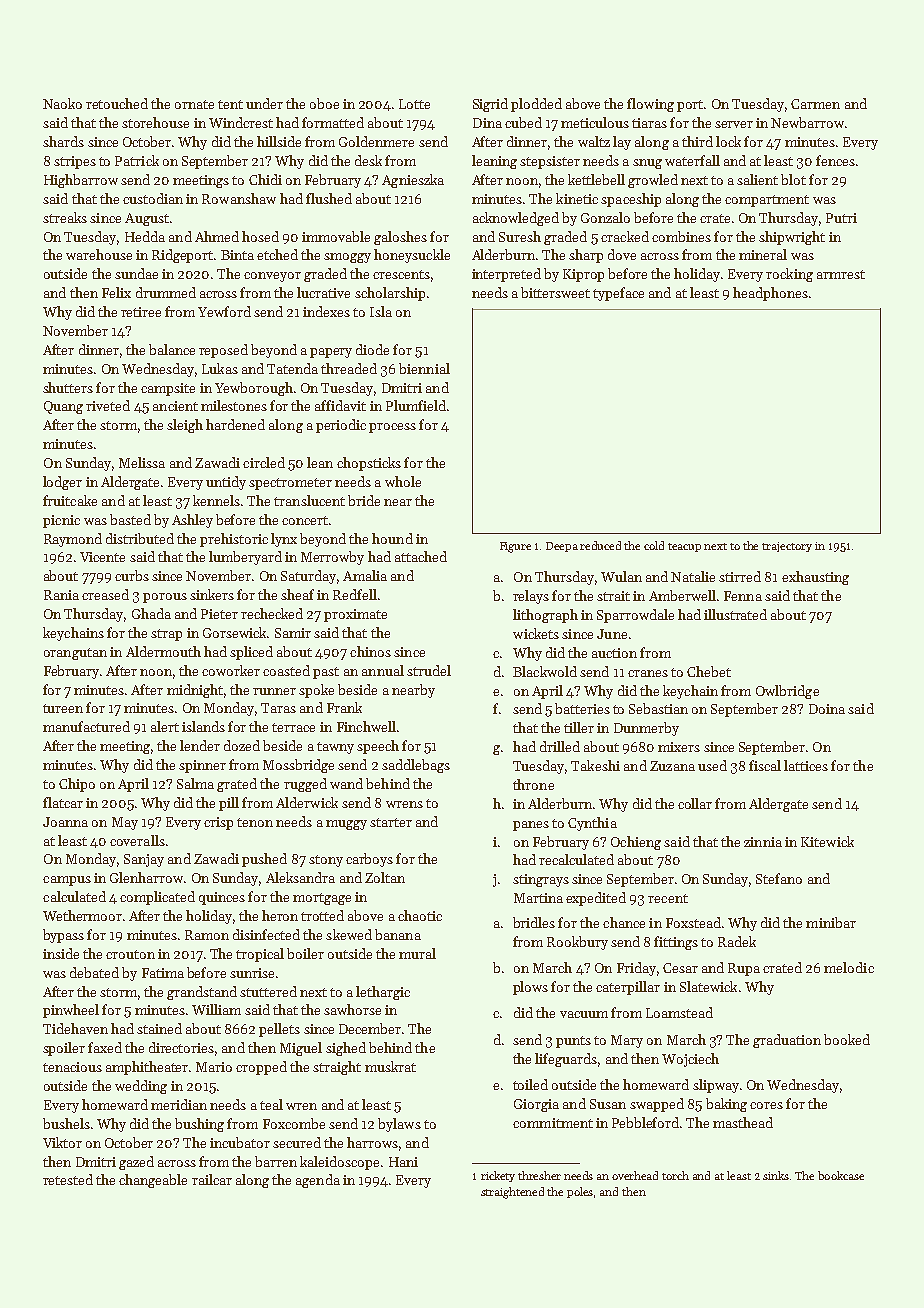 The image size is (924, 1308). I want to click on rickety, so click(498, 1176).
